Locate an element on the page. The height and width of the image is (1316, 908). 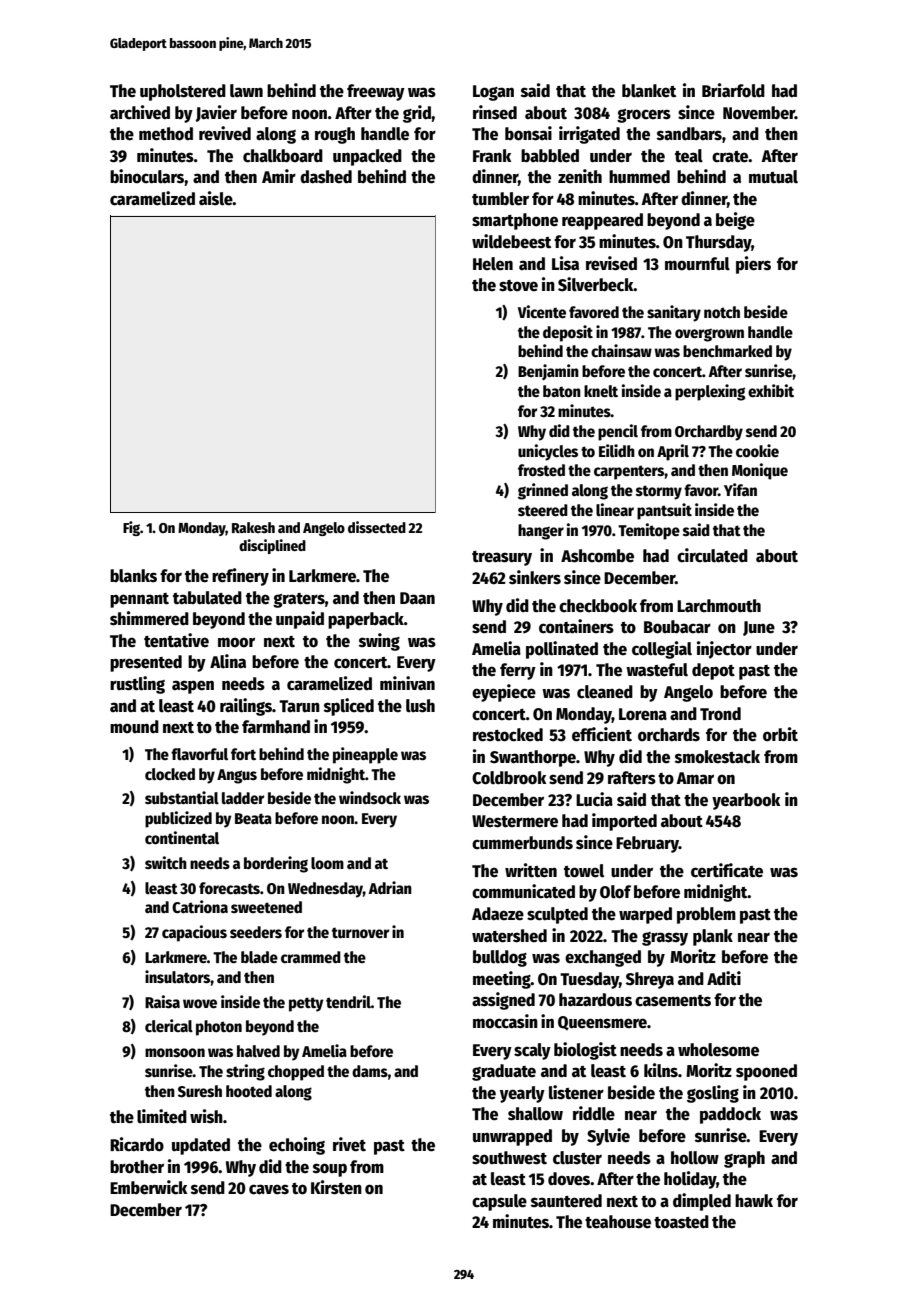
Emberwick is located at coordinates (148, 1187).
